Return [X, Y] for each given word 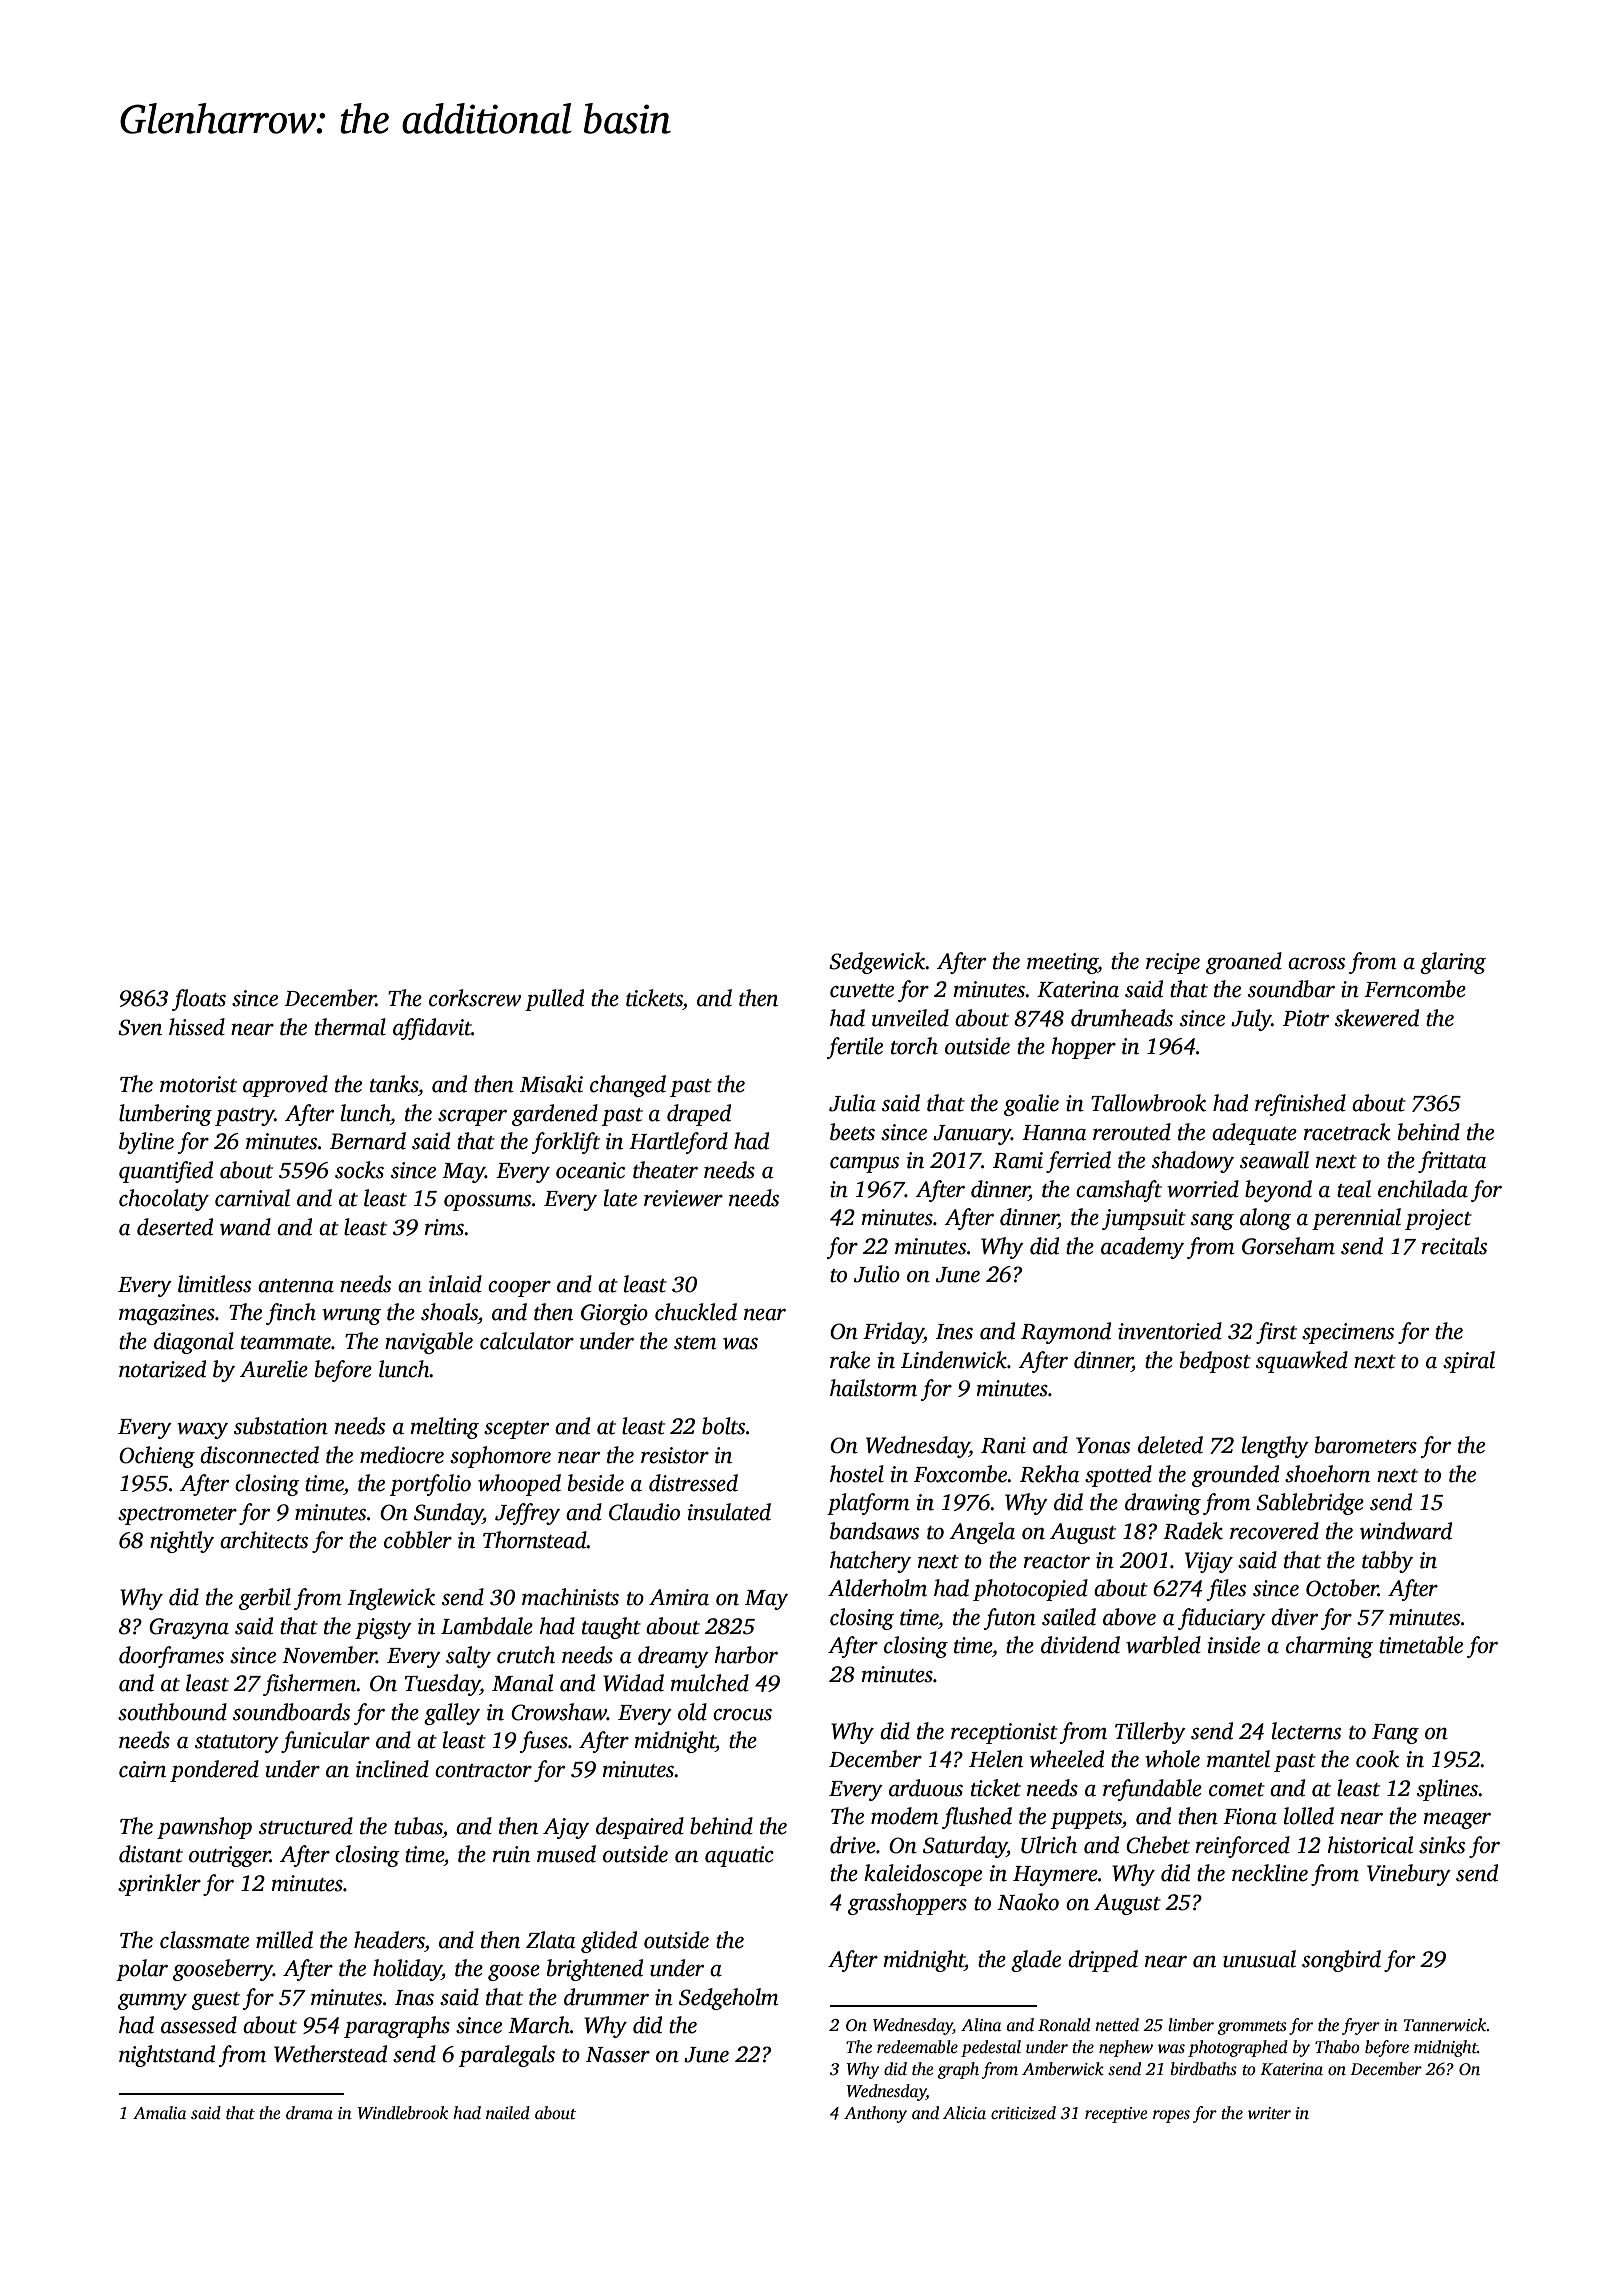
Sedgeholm [728, 1999]
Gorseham [1288, 1246]
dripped [1103, 1961]
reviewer [683, 1198]
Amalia [159, 2113]
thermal [350, 1027]
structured [306, 1826]
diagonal [194, 1343]
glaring [1453, 963]
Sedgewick [877, 963]
